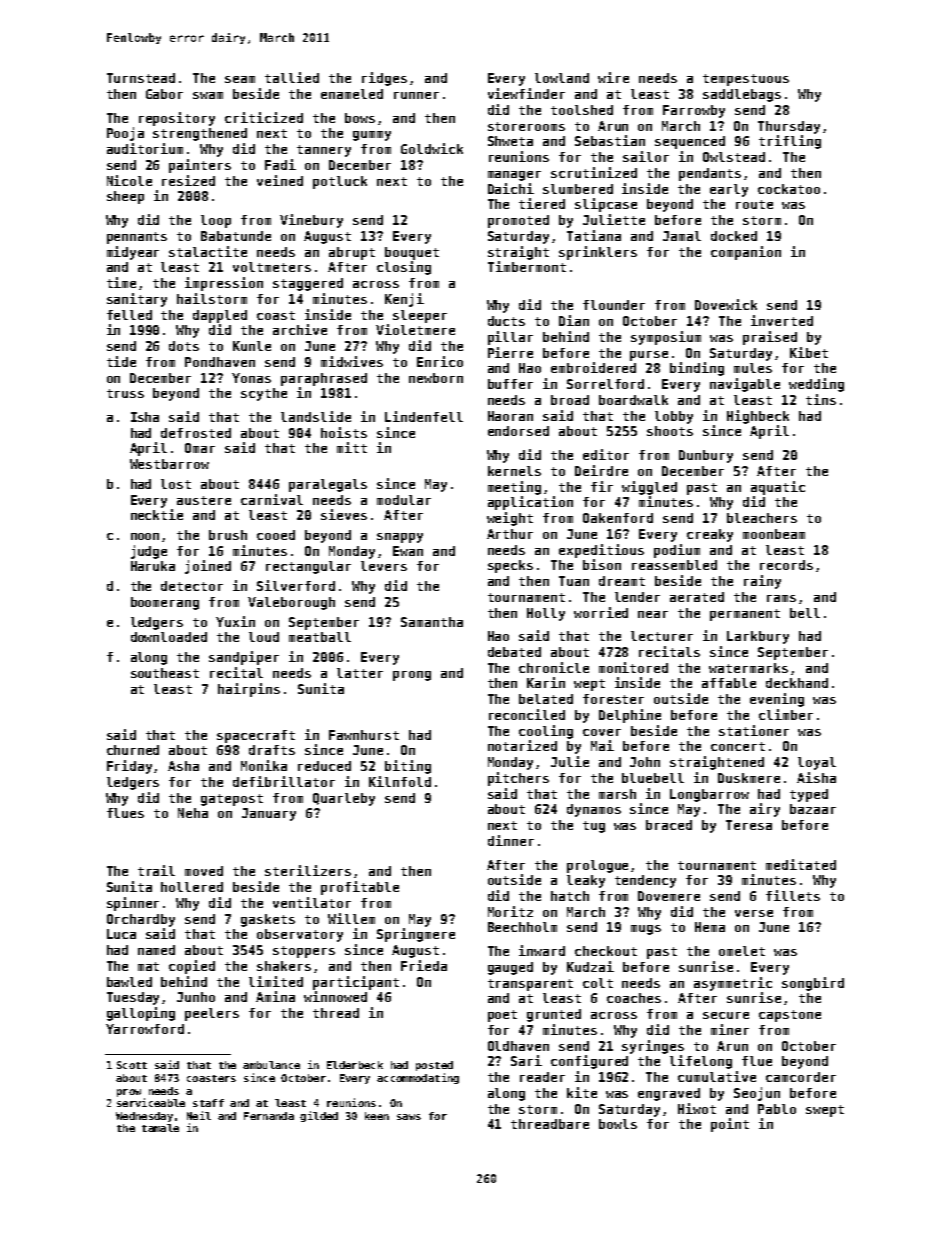 The height and width of the image is (1233, 952). I want to click on wiggled, so click(649, 488).
